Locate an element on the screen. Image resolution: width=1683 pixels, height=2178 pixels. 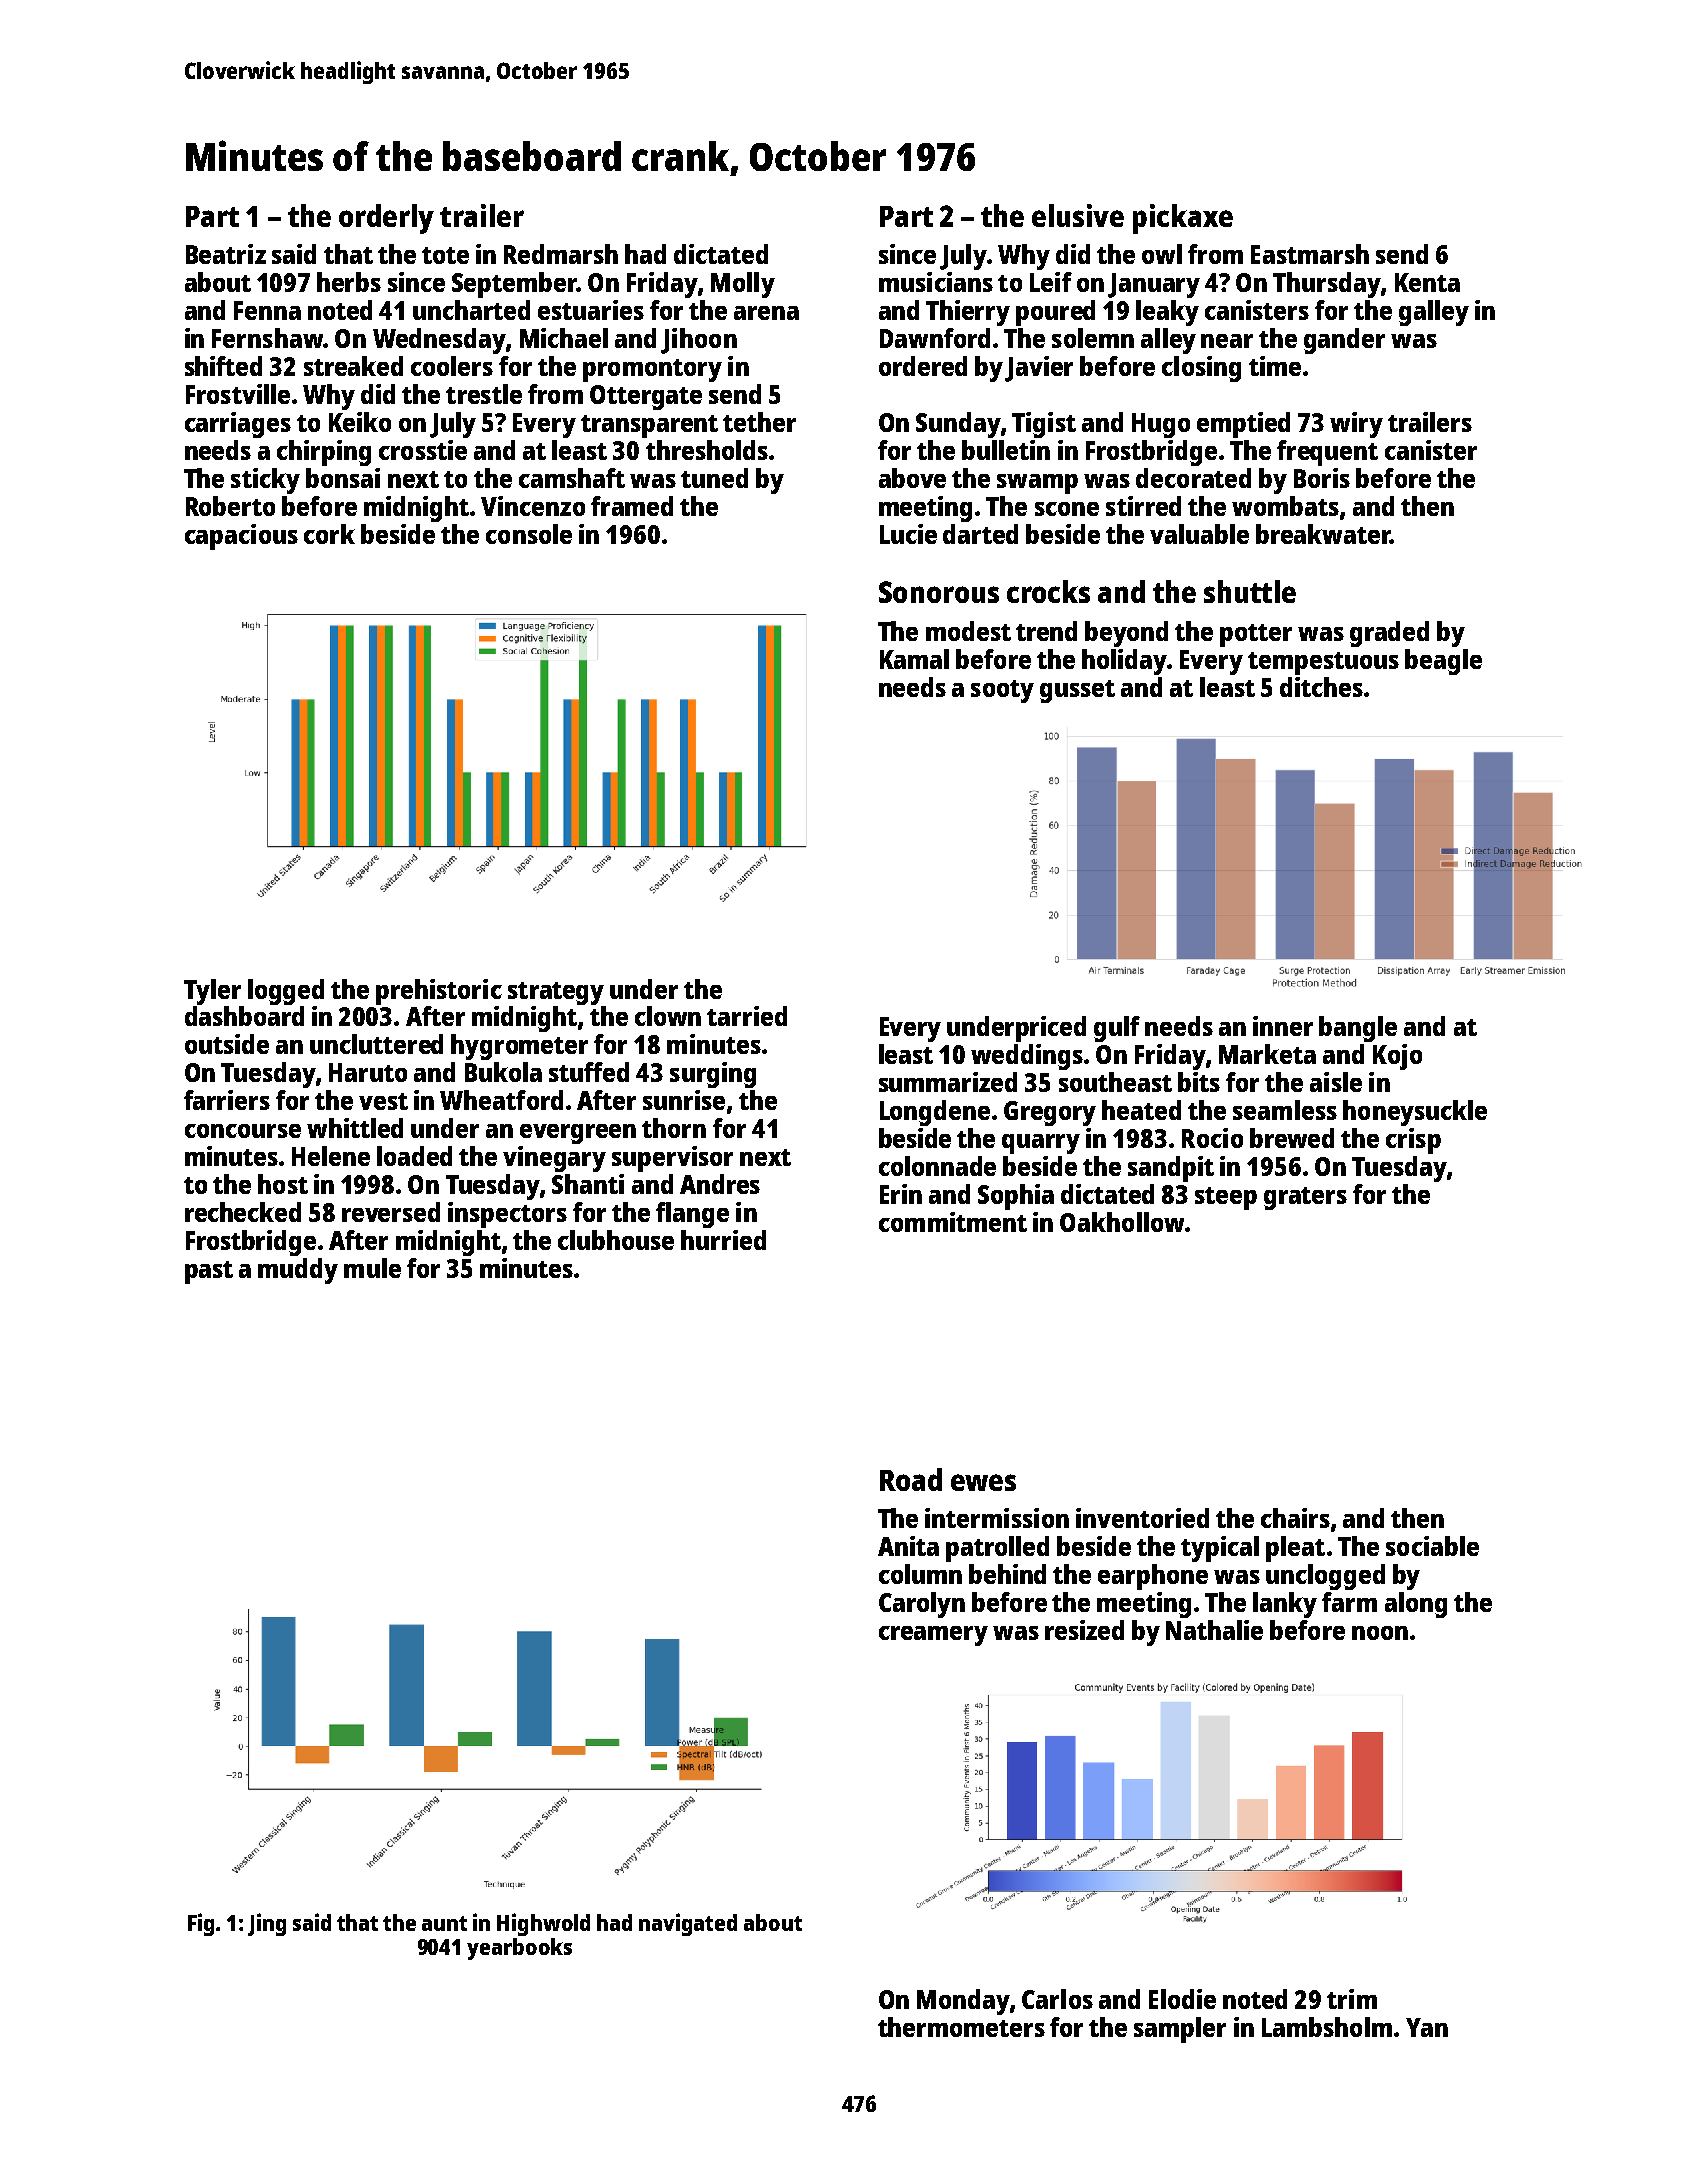
aisle is located at coordinates (1336, 1082).
